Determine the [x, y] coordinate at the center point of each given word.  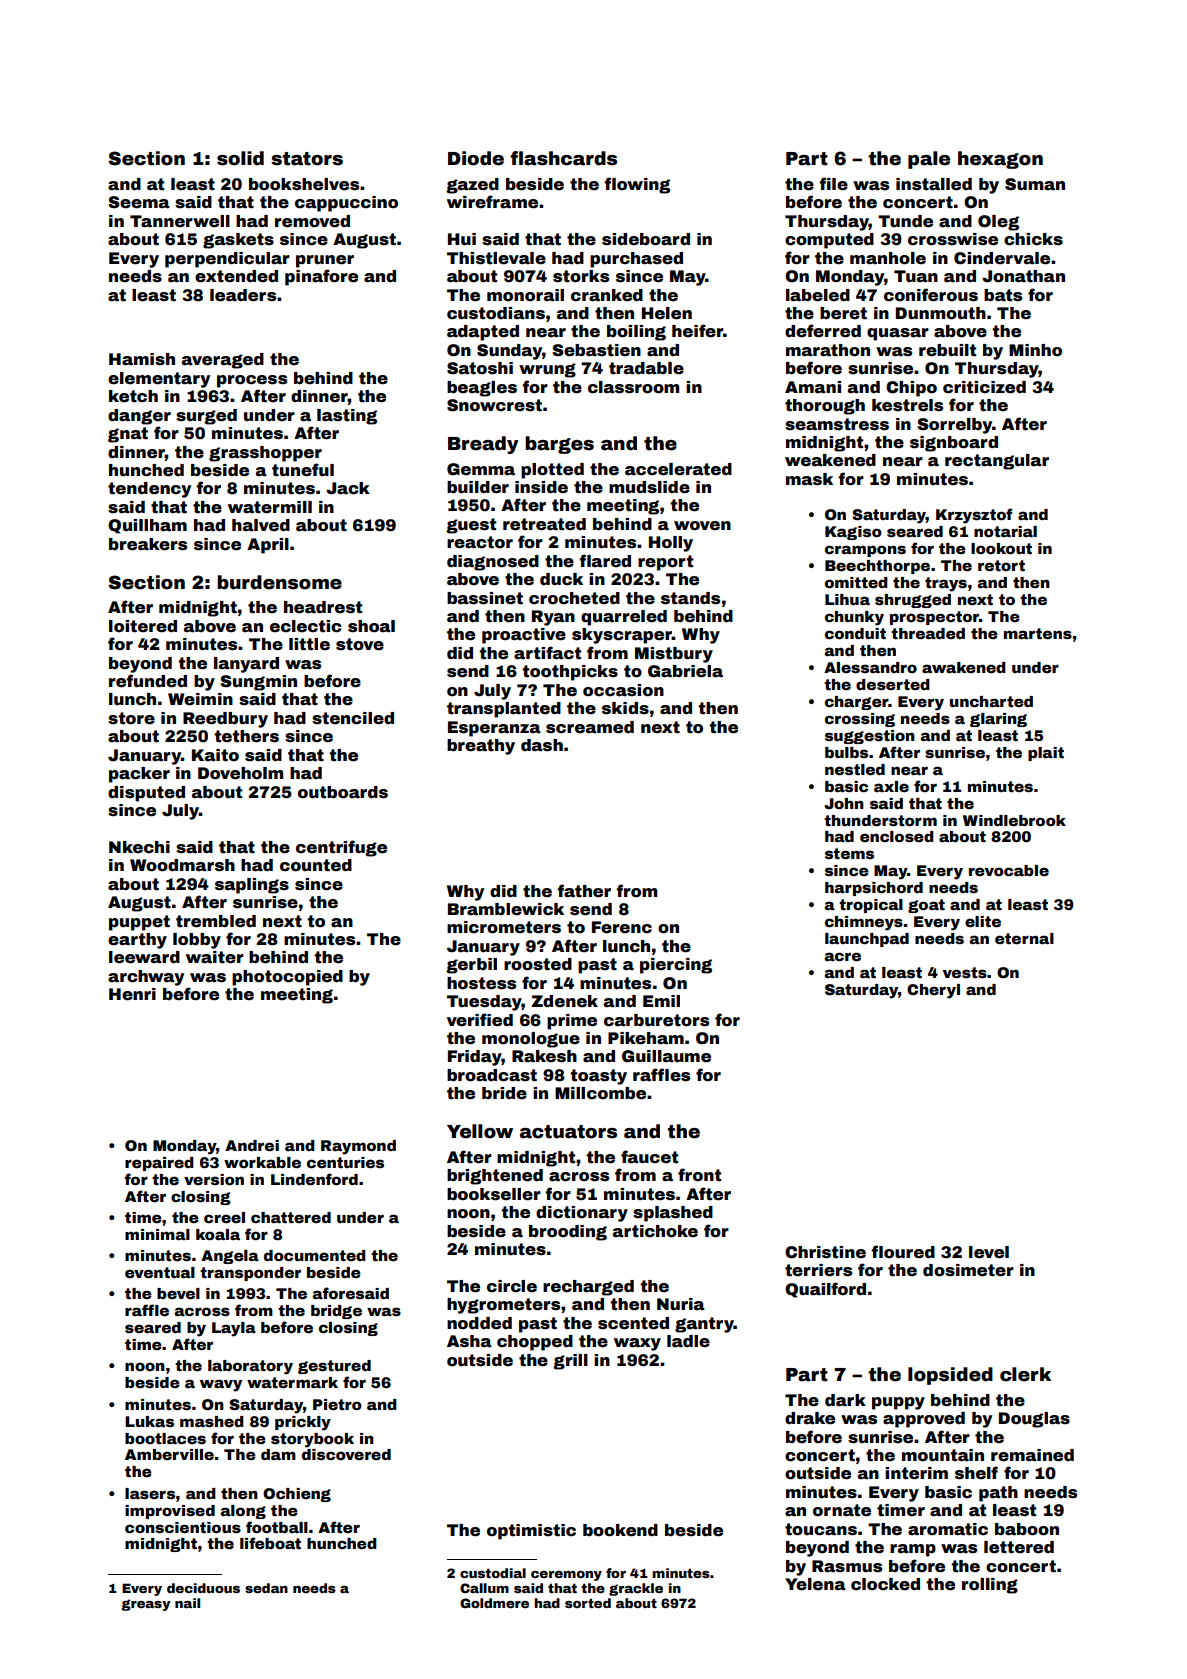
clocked [885, 1584]
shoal [371, 626]
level [989, 1252]
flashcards [563, 158]
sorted [588, 1603]
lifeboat [270, 1543]
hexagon [1000, 160]
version [214, 1179]
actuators [568, 1132]
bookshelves [304, 184]
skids [625, 708]
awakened [964, 667]
